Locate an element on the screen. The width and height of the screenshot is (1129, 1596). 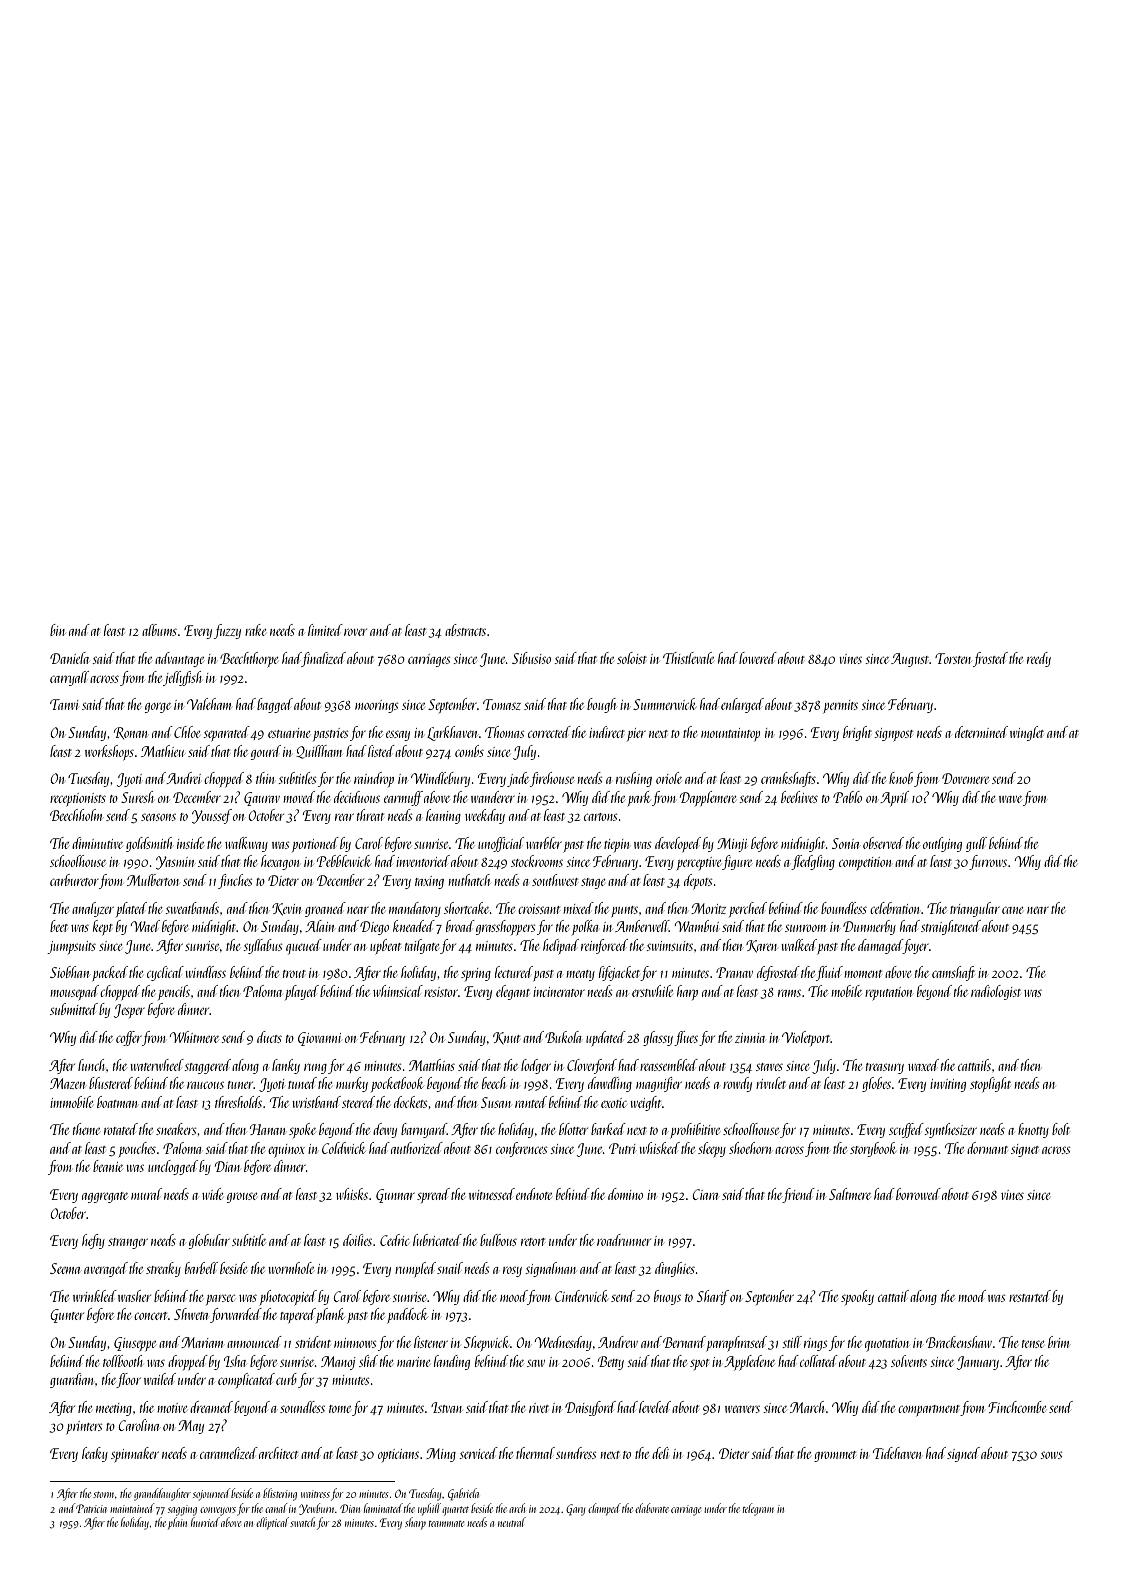
elliptical is located at coordinates (272, 1523).
